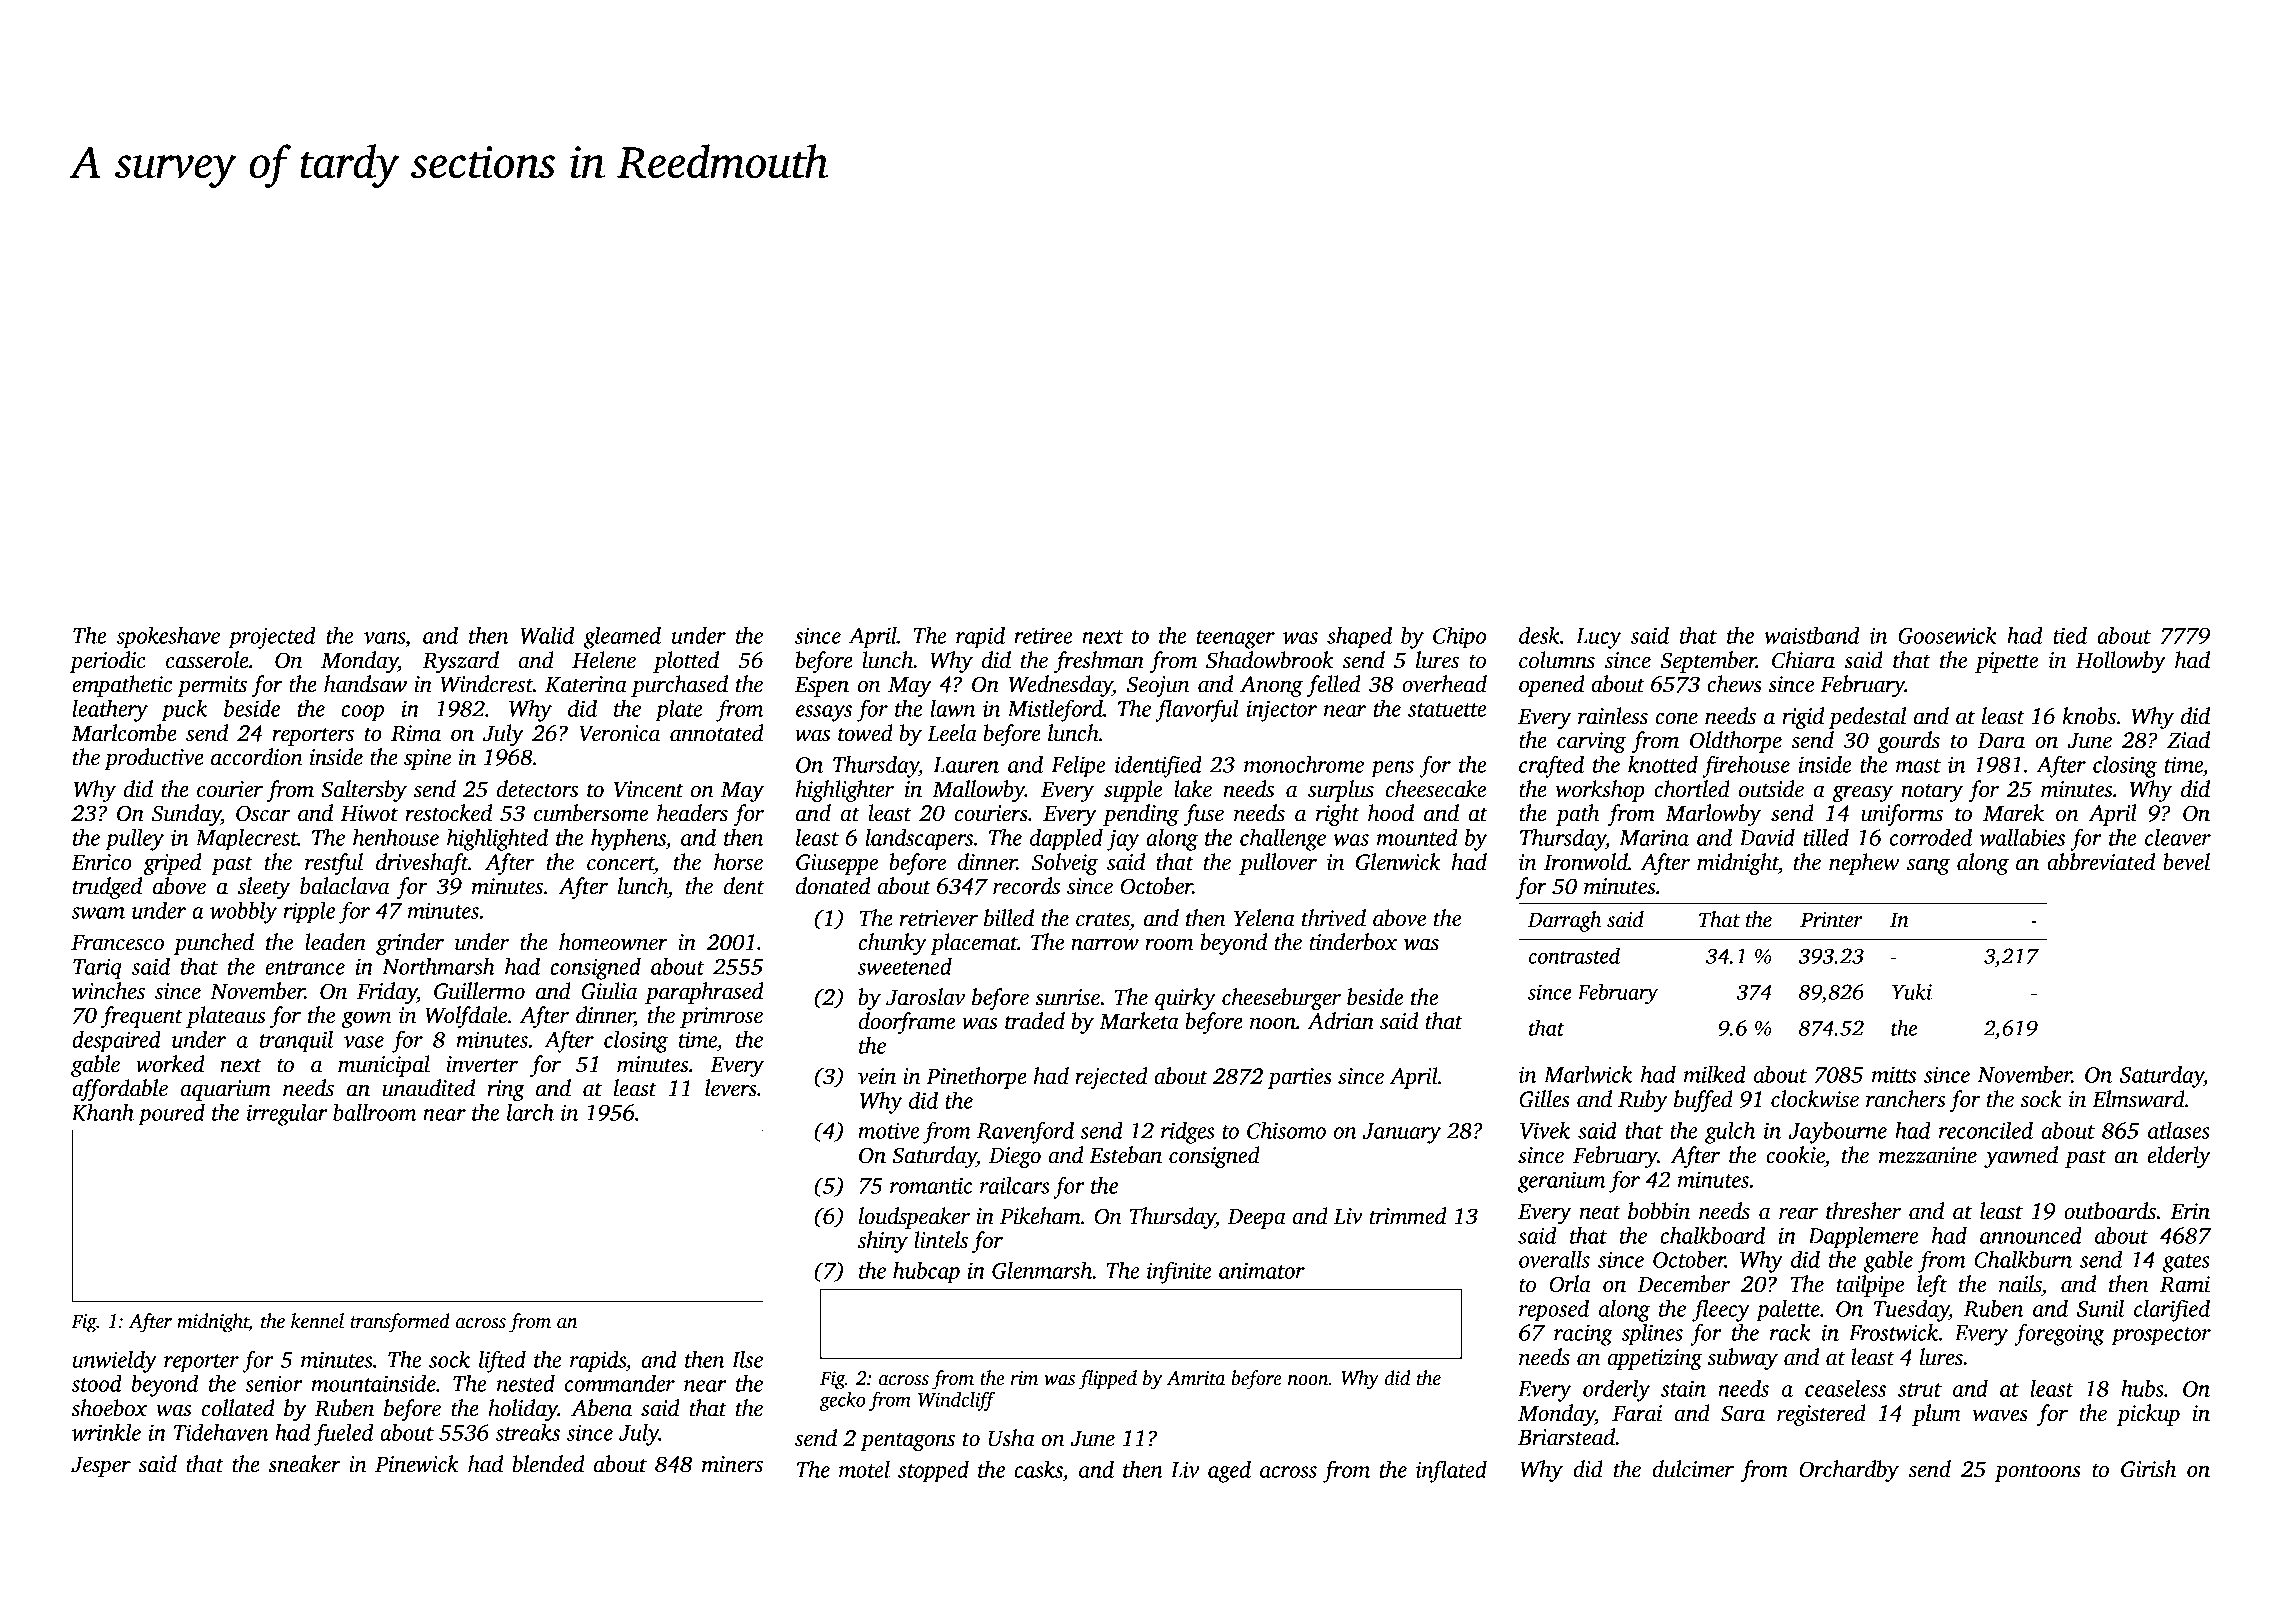 This image has height=1614, width=2282. What do you see at coordinates (384, 638) in the image?
I see `vans` at bounding box center [384, 638].
